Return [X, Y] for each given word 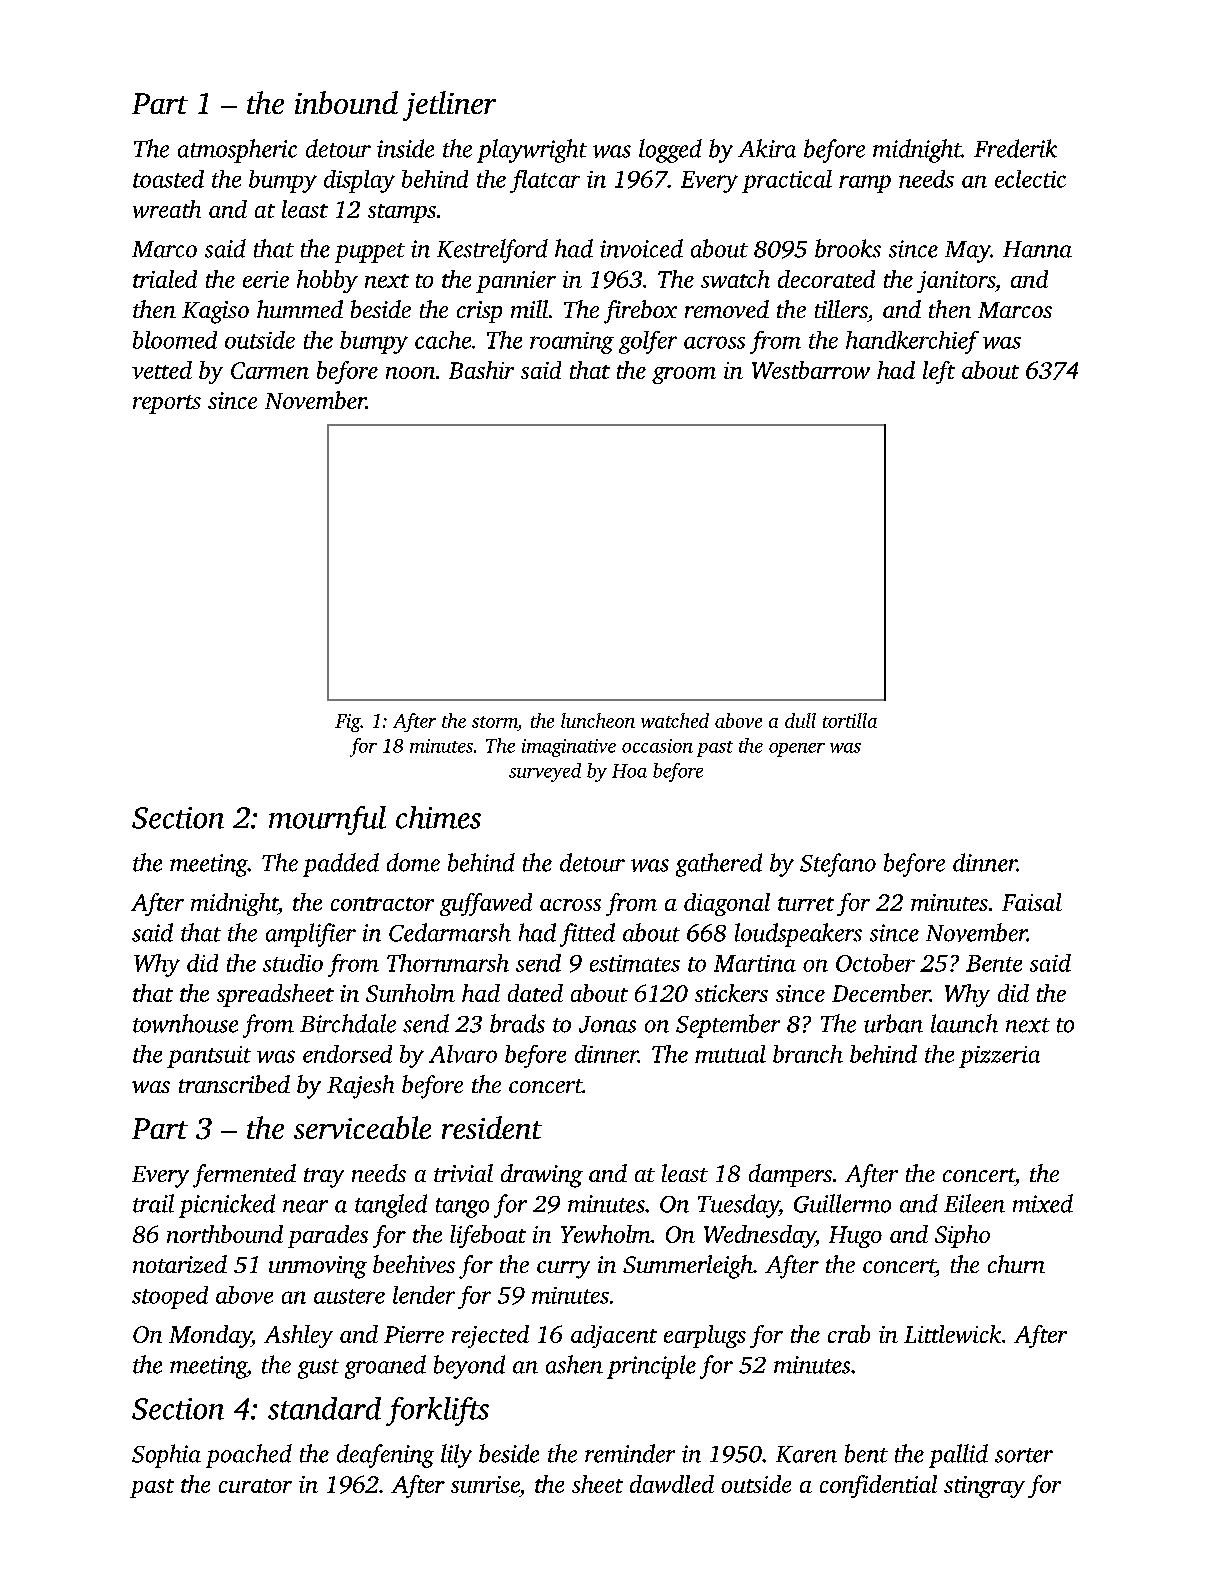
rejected [490, 1336]
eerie [266, 279]
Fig [348, 723]
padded [341, 865]
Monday [210, 1336]
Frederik [1015, 148]
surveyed [545, 772]
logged [670, 151]
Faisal [1032, 902]
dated [535, 993]
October [875, 963]
